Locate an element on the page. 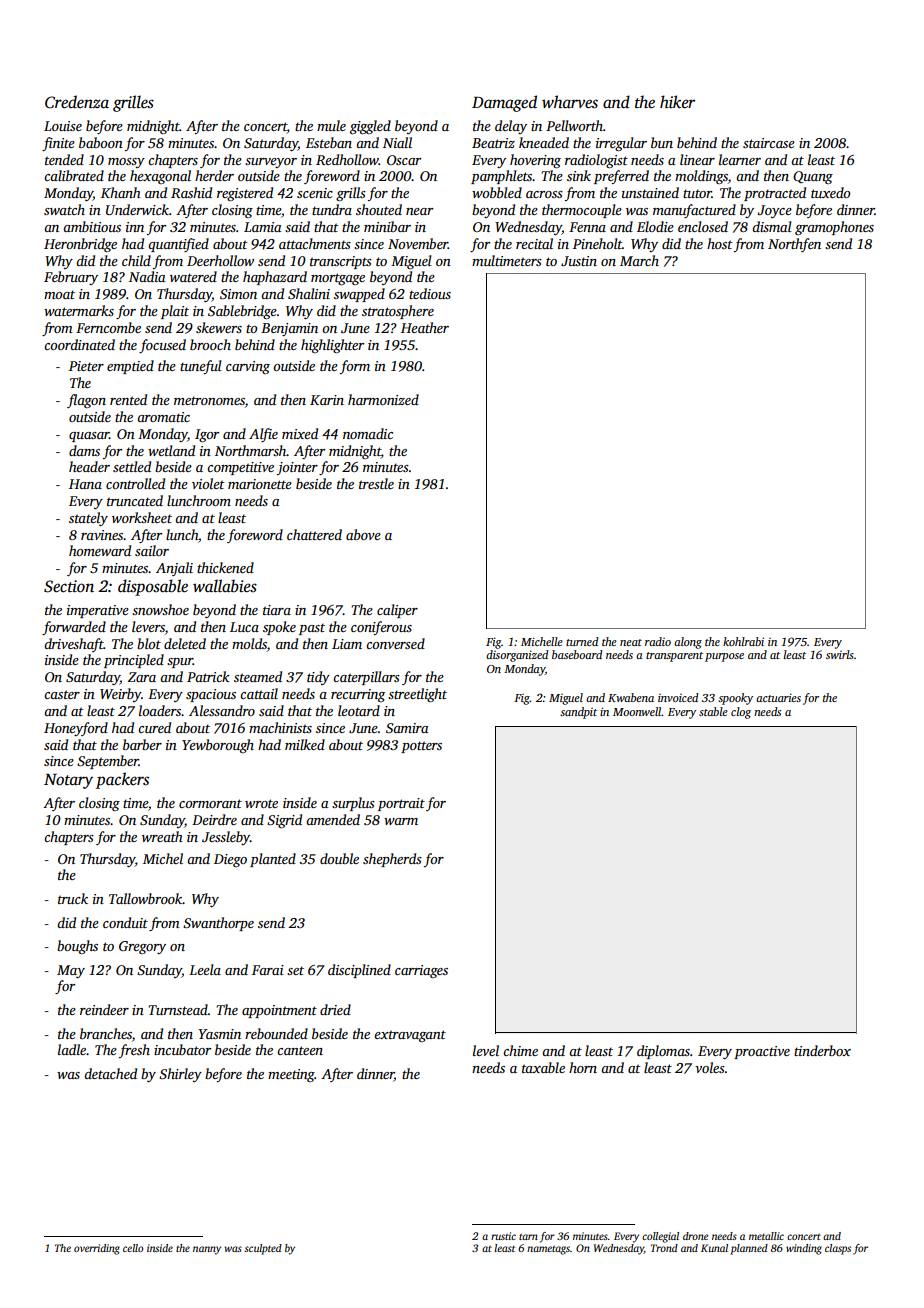  rustic is located at coordinates (503, 1236).
